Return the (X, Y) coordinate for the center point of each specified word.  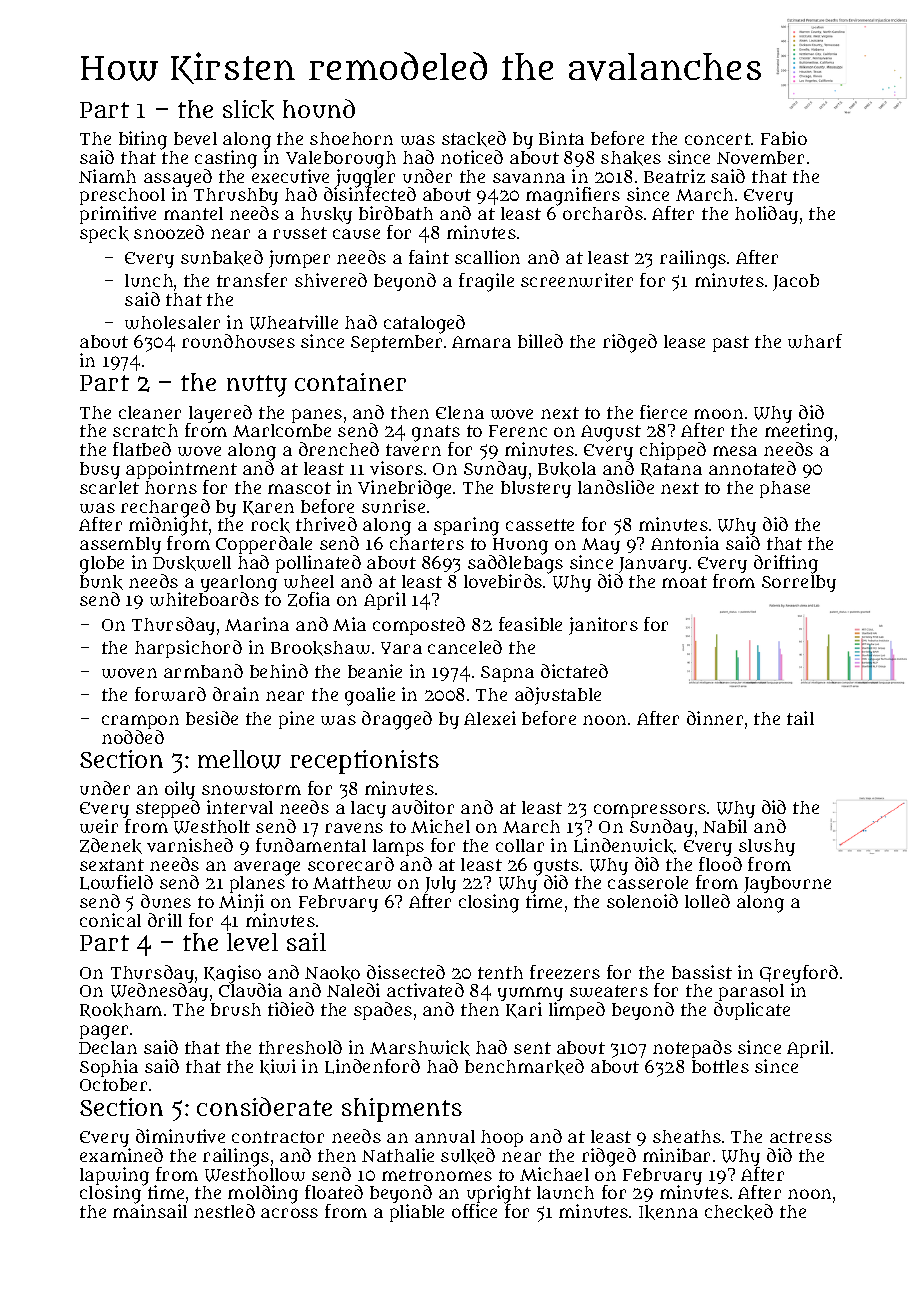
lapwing (114, 1176)
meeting (799, 433)
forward (170, 694)
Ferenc (518, 431)
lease (684, 341)
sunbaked (222, 258)
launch (565, 1192)
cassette (540, 525)
